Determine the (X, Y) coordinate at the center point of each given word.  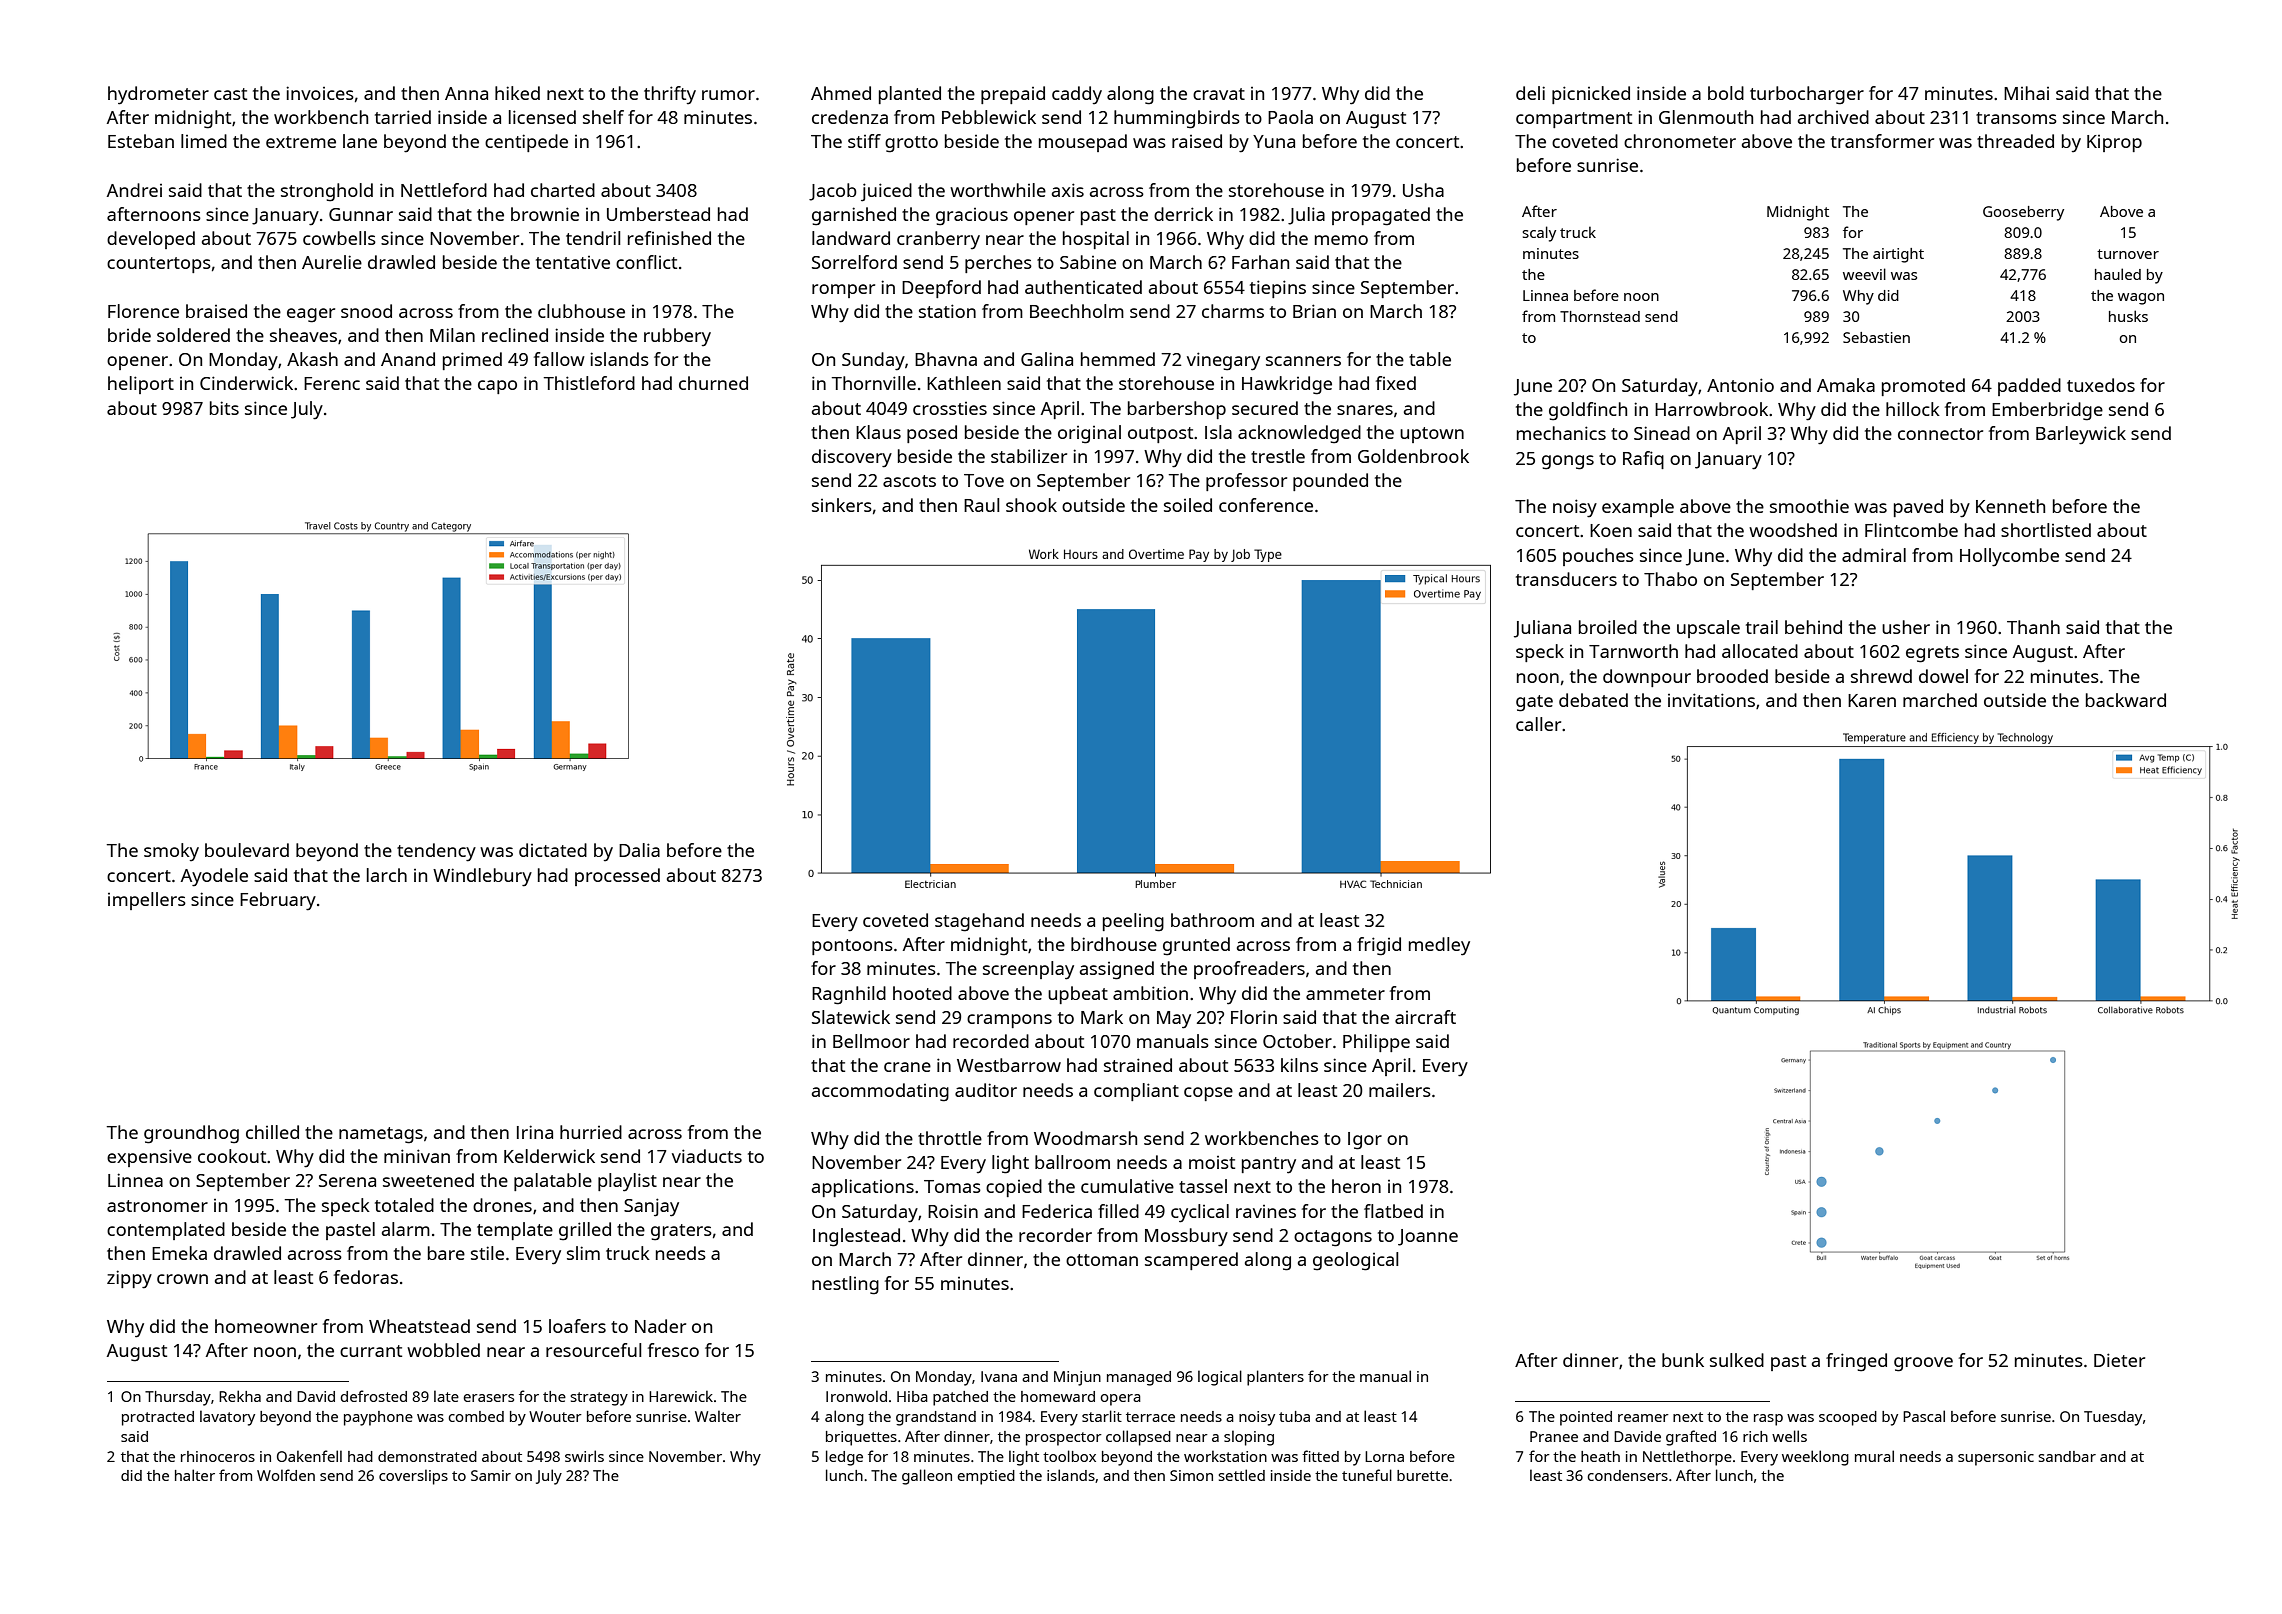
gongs (1568, 462)
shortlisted (2046, 530)
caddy (1077, 95)
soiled (1188, 505)
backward (2126, 700)
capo (497, 387)
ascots (909, 481)
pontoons (852, 947)
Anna (466, 93)
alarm (406, 1229)
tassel (1203, 1186)
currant (371, 1351)
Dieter (2119, 1360)
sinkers (842, 505)
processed (617, 877)
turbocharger (1807, 95)
